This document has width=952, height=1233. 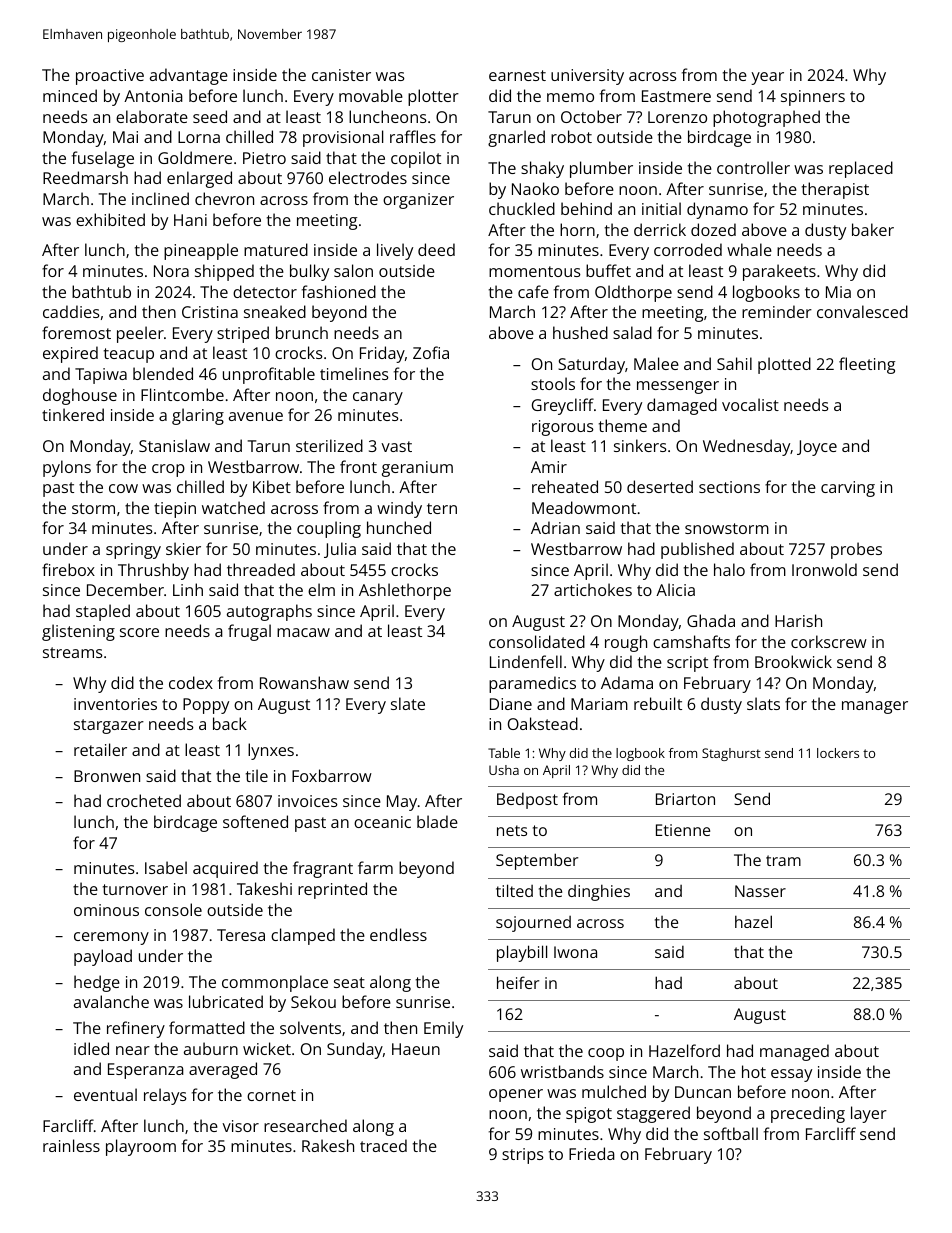 I want to click on Zofia, so click(x=431, y=352).
